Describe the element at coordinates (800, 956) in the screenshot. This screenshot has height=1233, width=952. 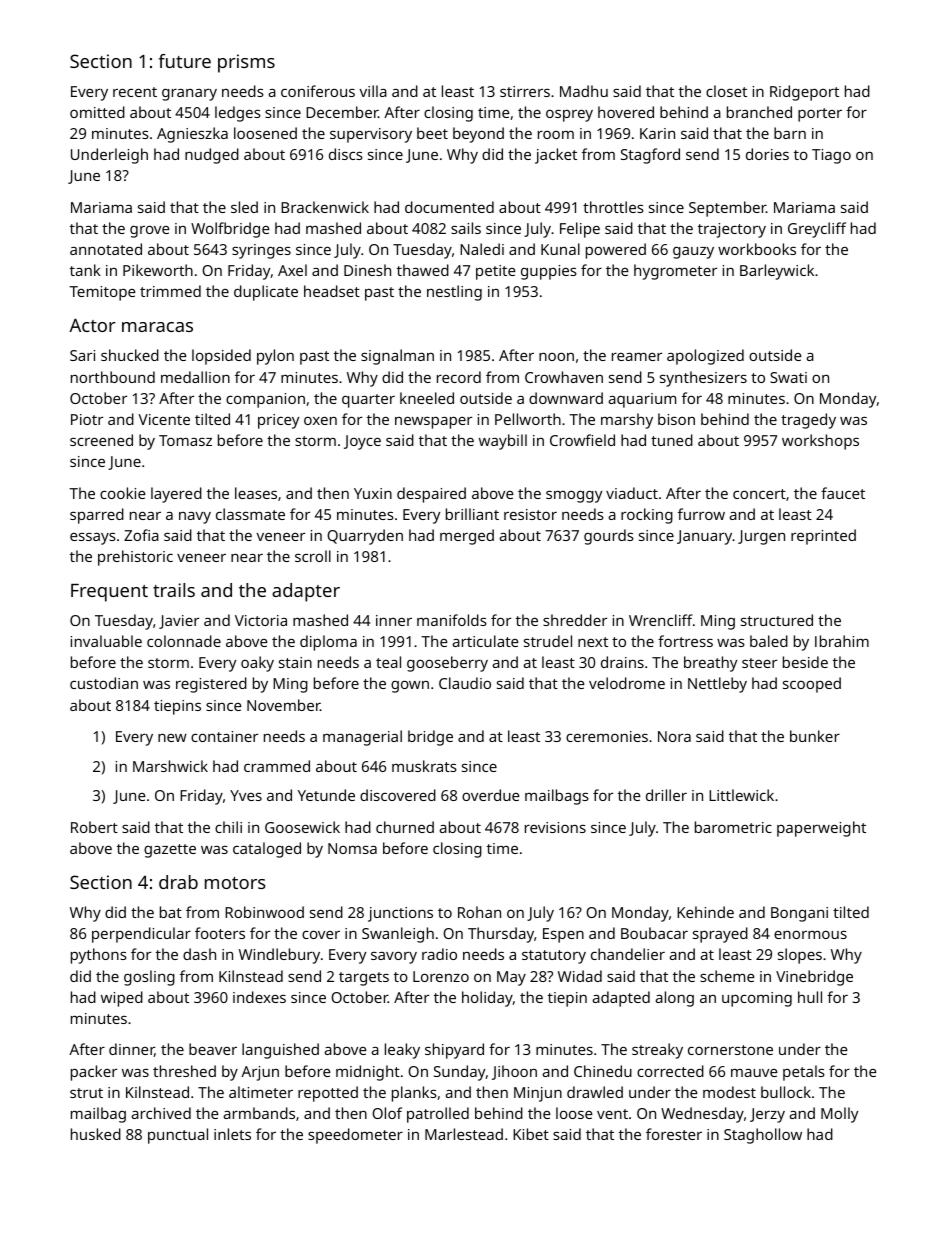
I see `slopes` at that location.
